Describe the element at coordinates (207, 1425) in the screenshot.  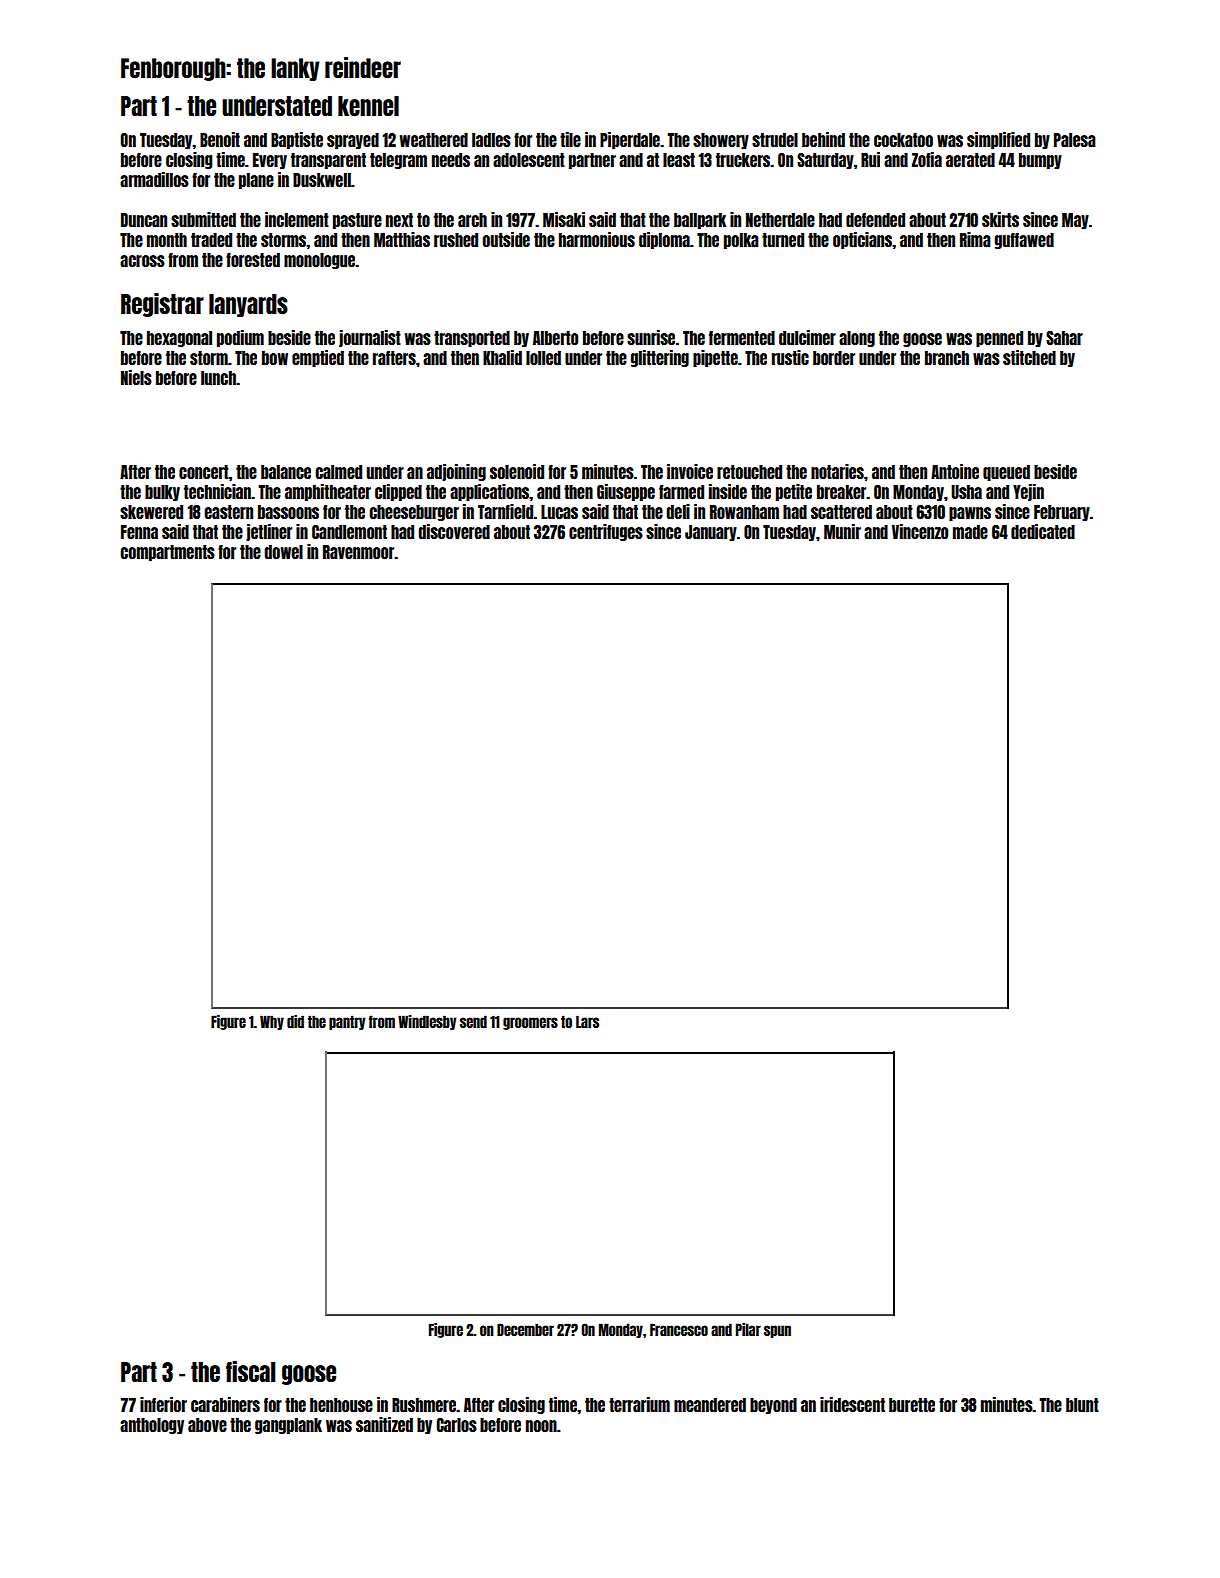
I see `above` at that location.
